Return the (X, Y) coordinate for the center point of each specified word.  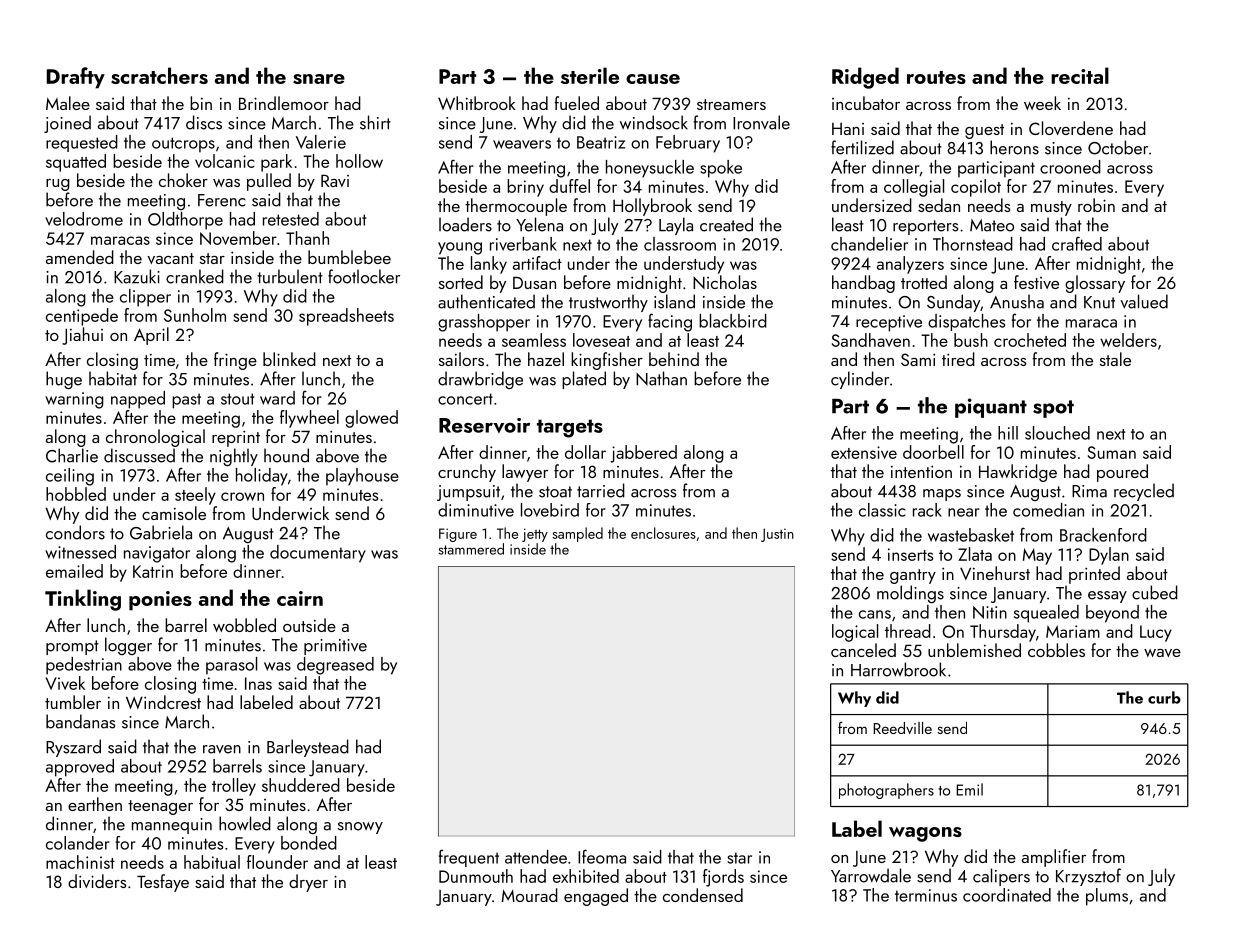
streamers (731, 104)
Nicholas (725, 282)
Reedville (902, 728)
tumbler (73, 702)
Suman (1112, 452)
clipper (145, 298)
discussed (139, 455)
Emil (969, 789)
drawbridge (480, 380)
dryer (308, 883)
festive (1036, 282)
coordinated (1007, 895)
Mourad (530, 895)
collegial (914, 188)
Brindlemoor (284, 103)
